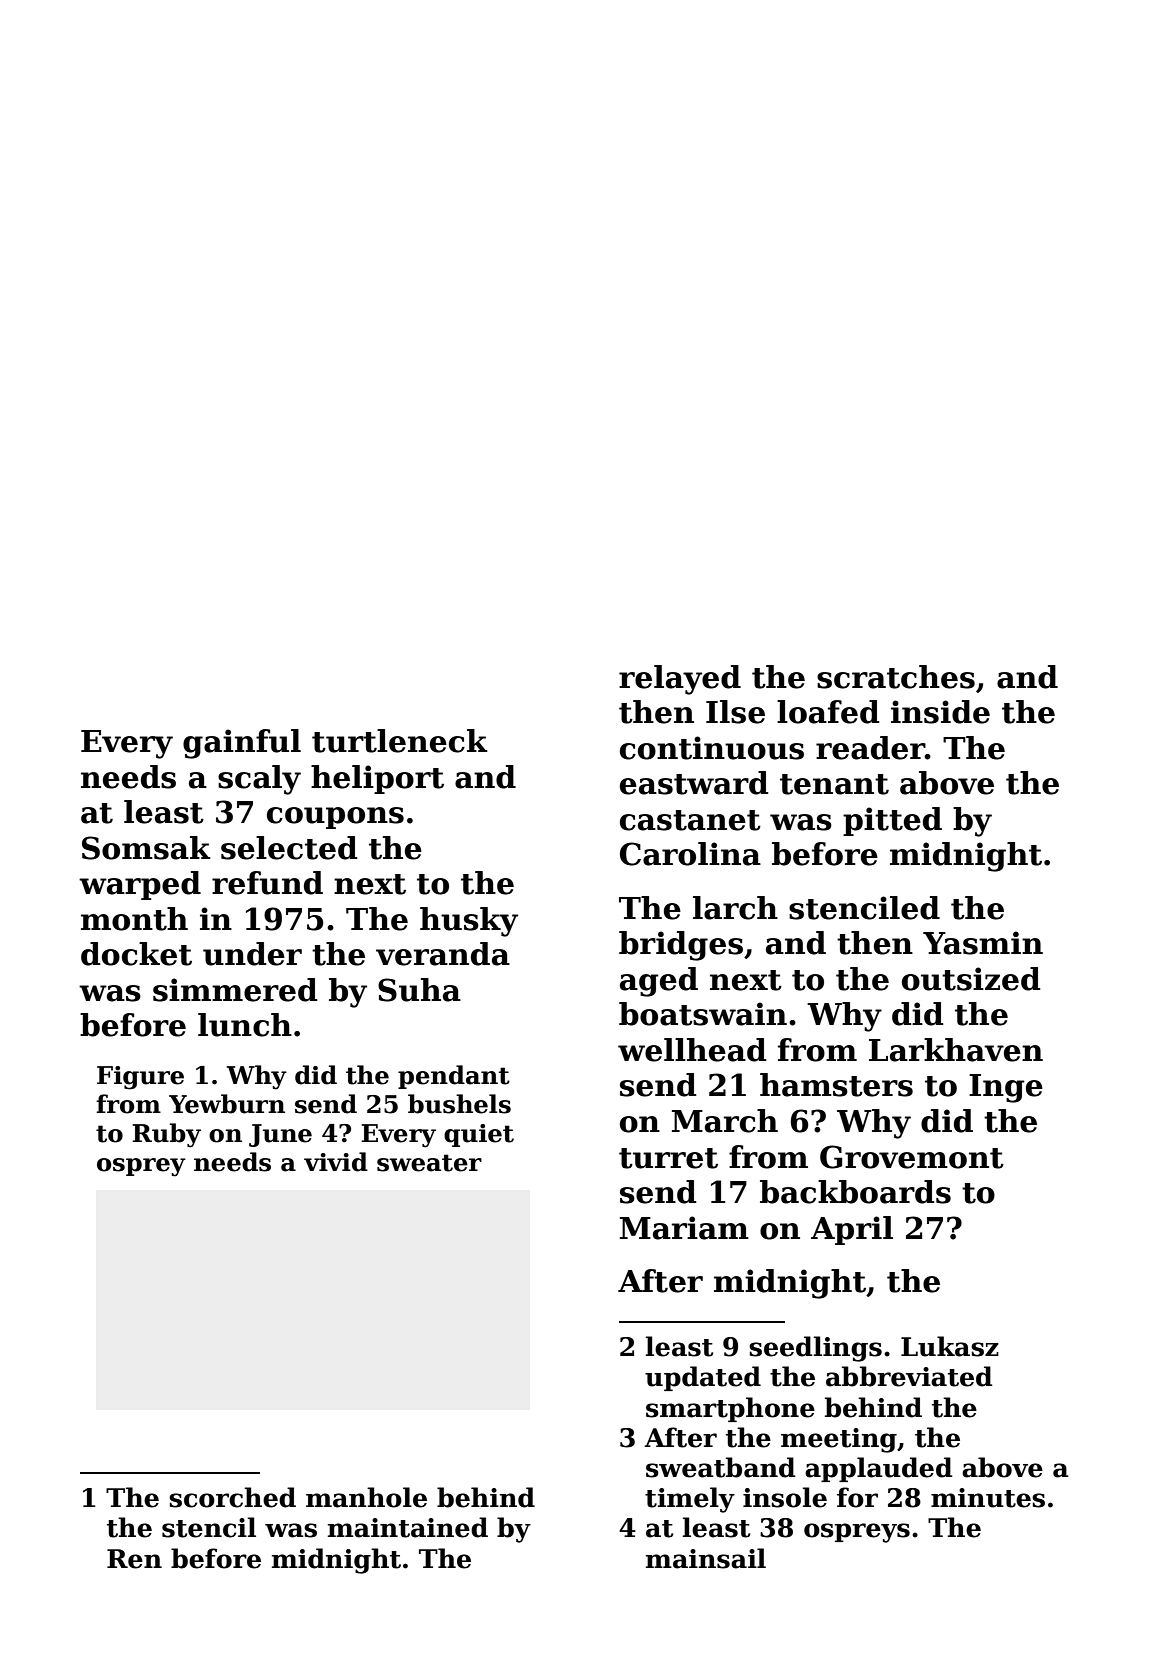 This page has width=1165, height=1654. Describe the element at coordinates (166, 1135) in the page. I see `Ruby` at that location.
